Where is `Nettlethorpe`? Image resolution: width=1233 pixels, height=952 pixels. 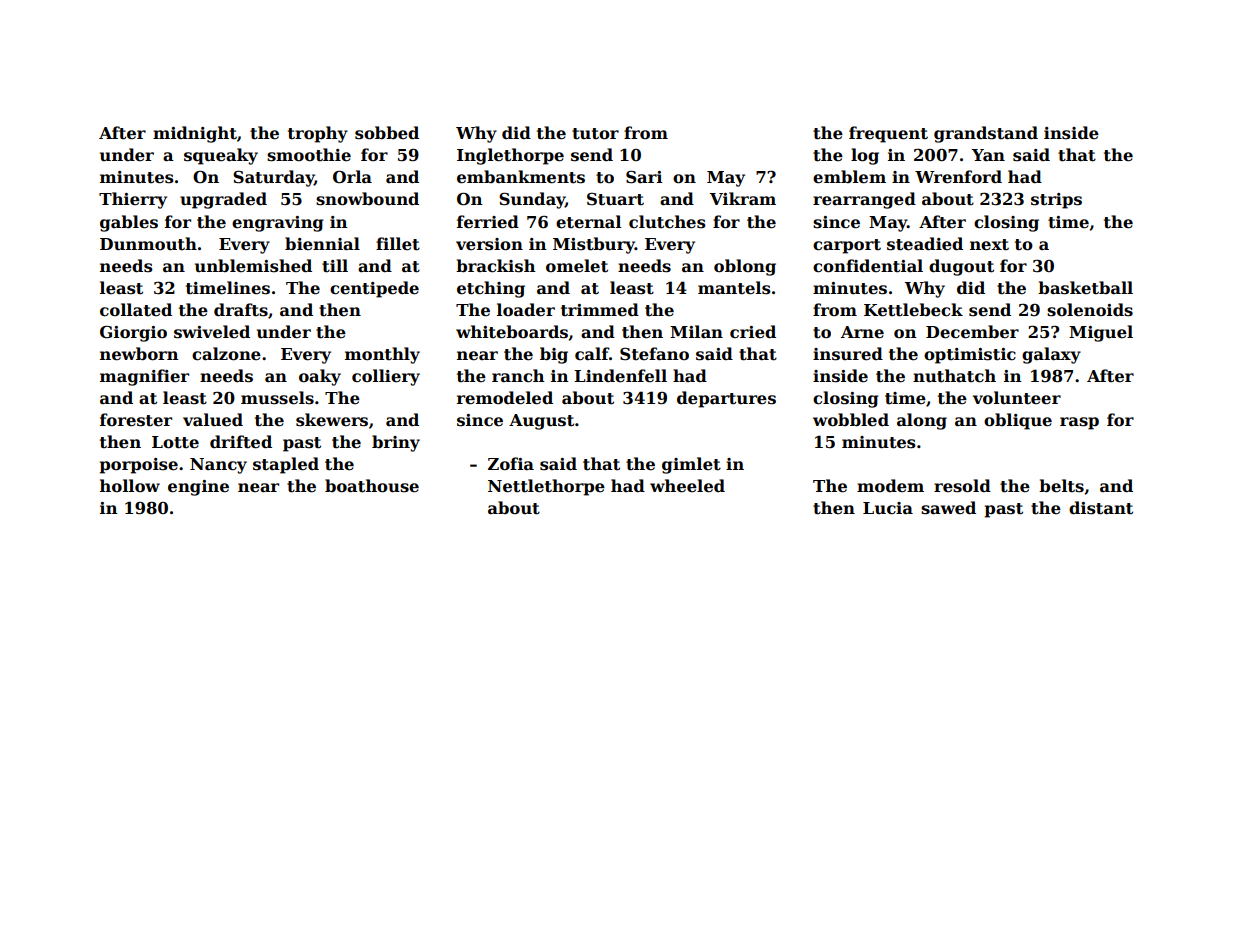 Nettlethorpe is located at coordinates (546, 487).
